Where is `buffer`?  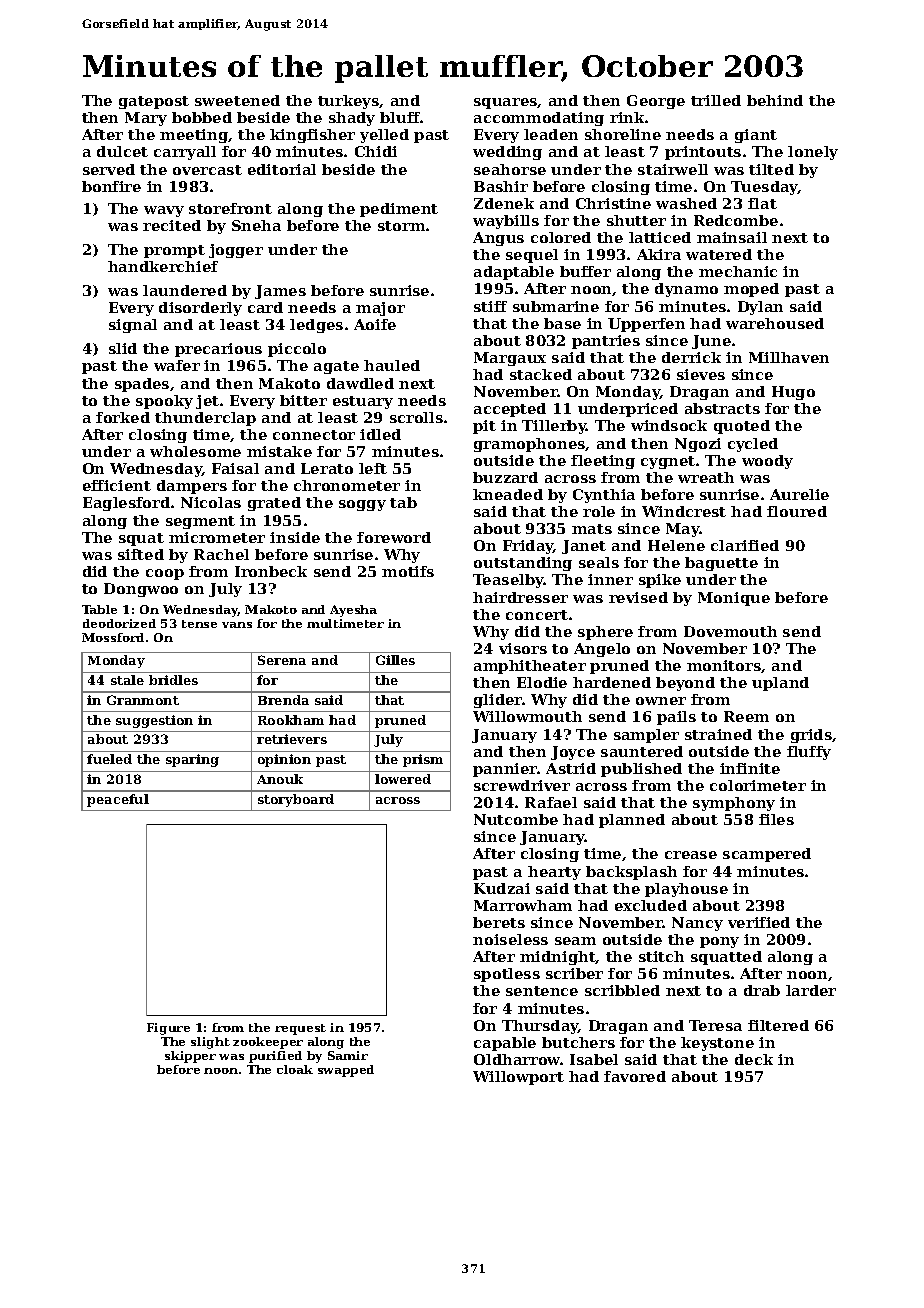
buffer is located at coordinates (585, 271).
